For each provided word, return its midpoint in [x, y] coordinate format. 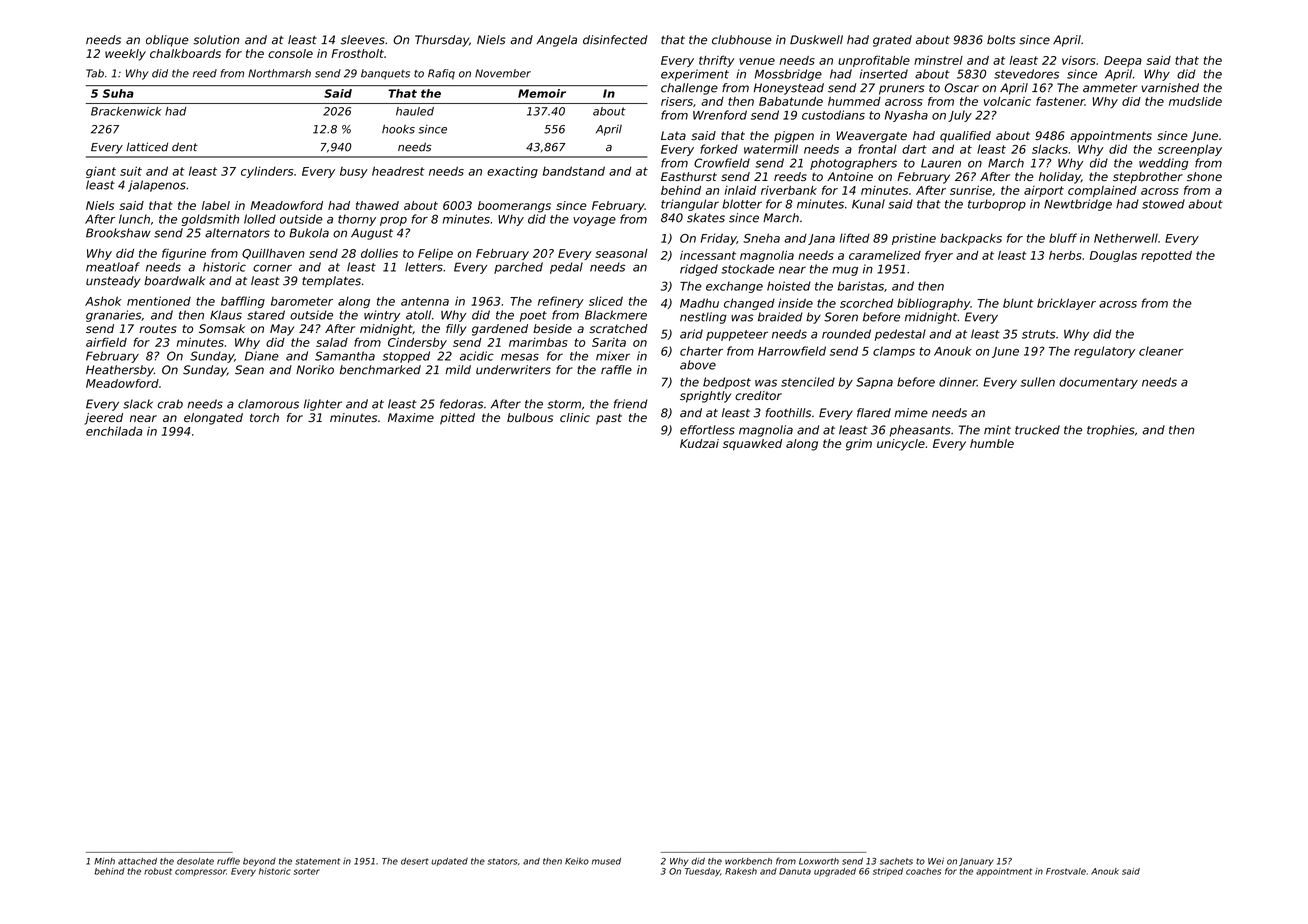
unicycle [901, 445]
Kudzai [699, 443]
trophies [1111, 431]
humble [992, 443]
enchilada [114, 431]
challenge [689, 89]
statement [317, 861]
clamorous [268, 404]
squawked [752, 445]
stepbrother [1148, 178]
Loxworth [819, 861]
